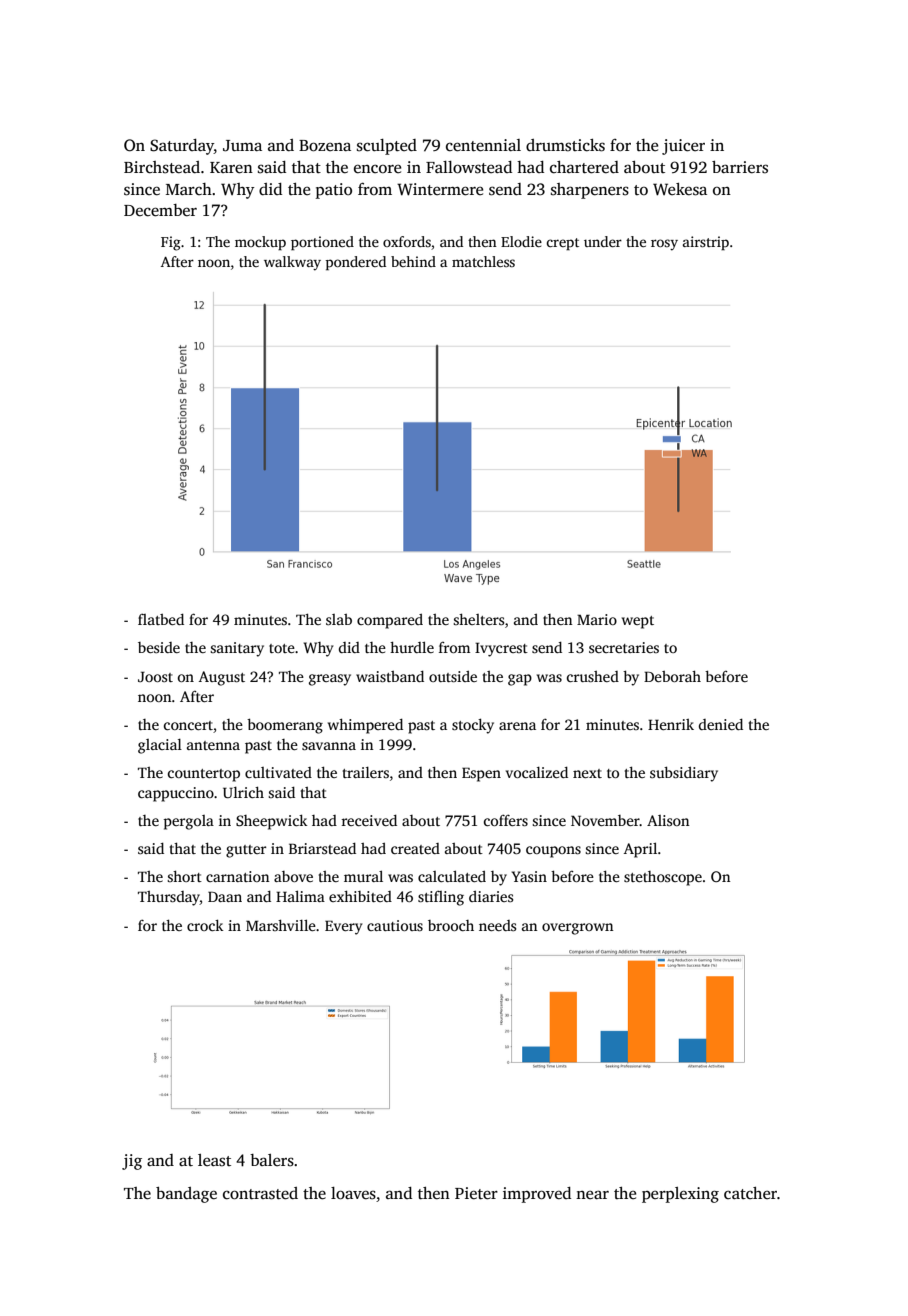  I want to click on Karen, so click(231, 168).
